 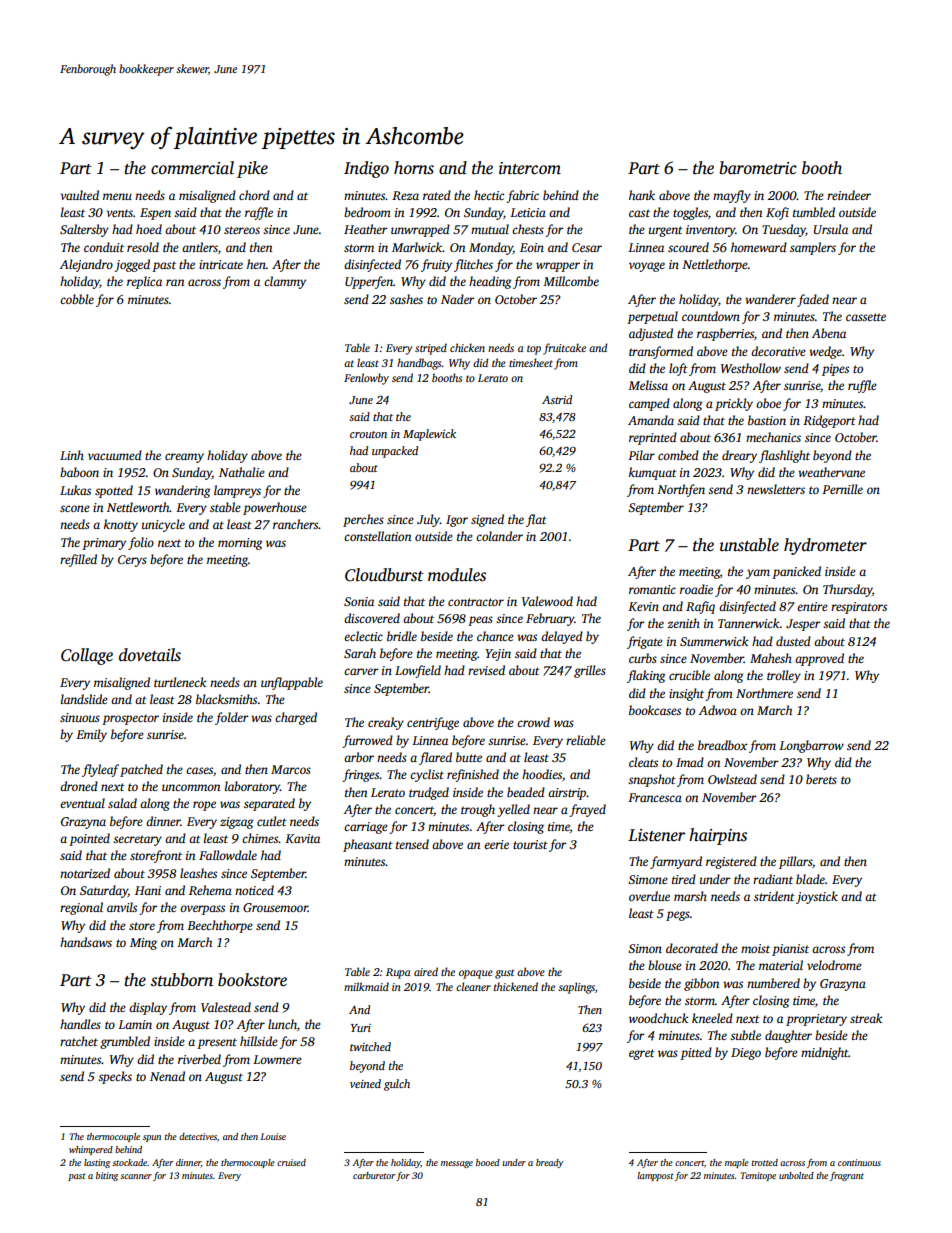 What do you see at coordinates (91, 735) in the screenshot?
I see `Emily` at bounding box center [91, 735].
